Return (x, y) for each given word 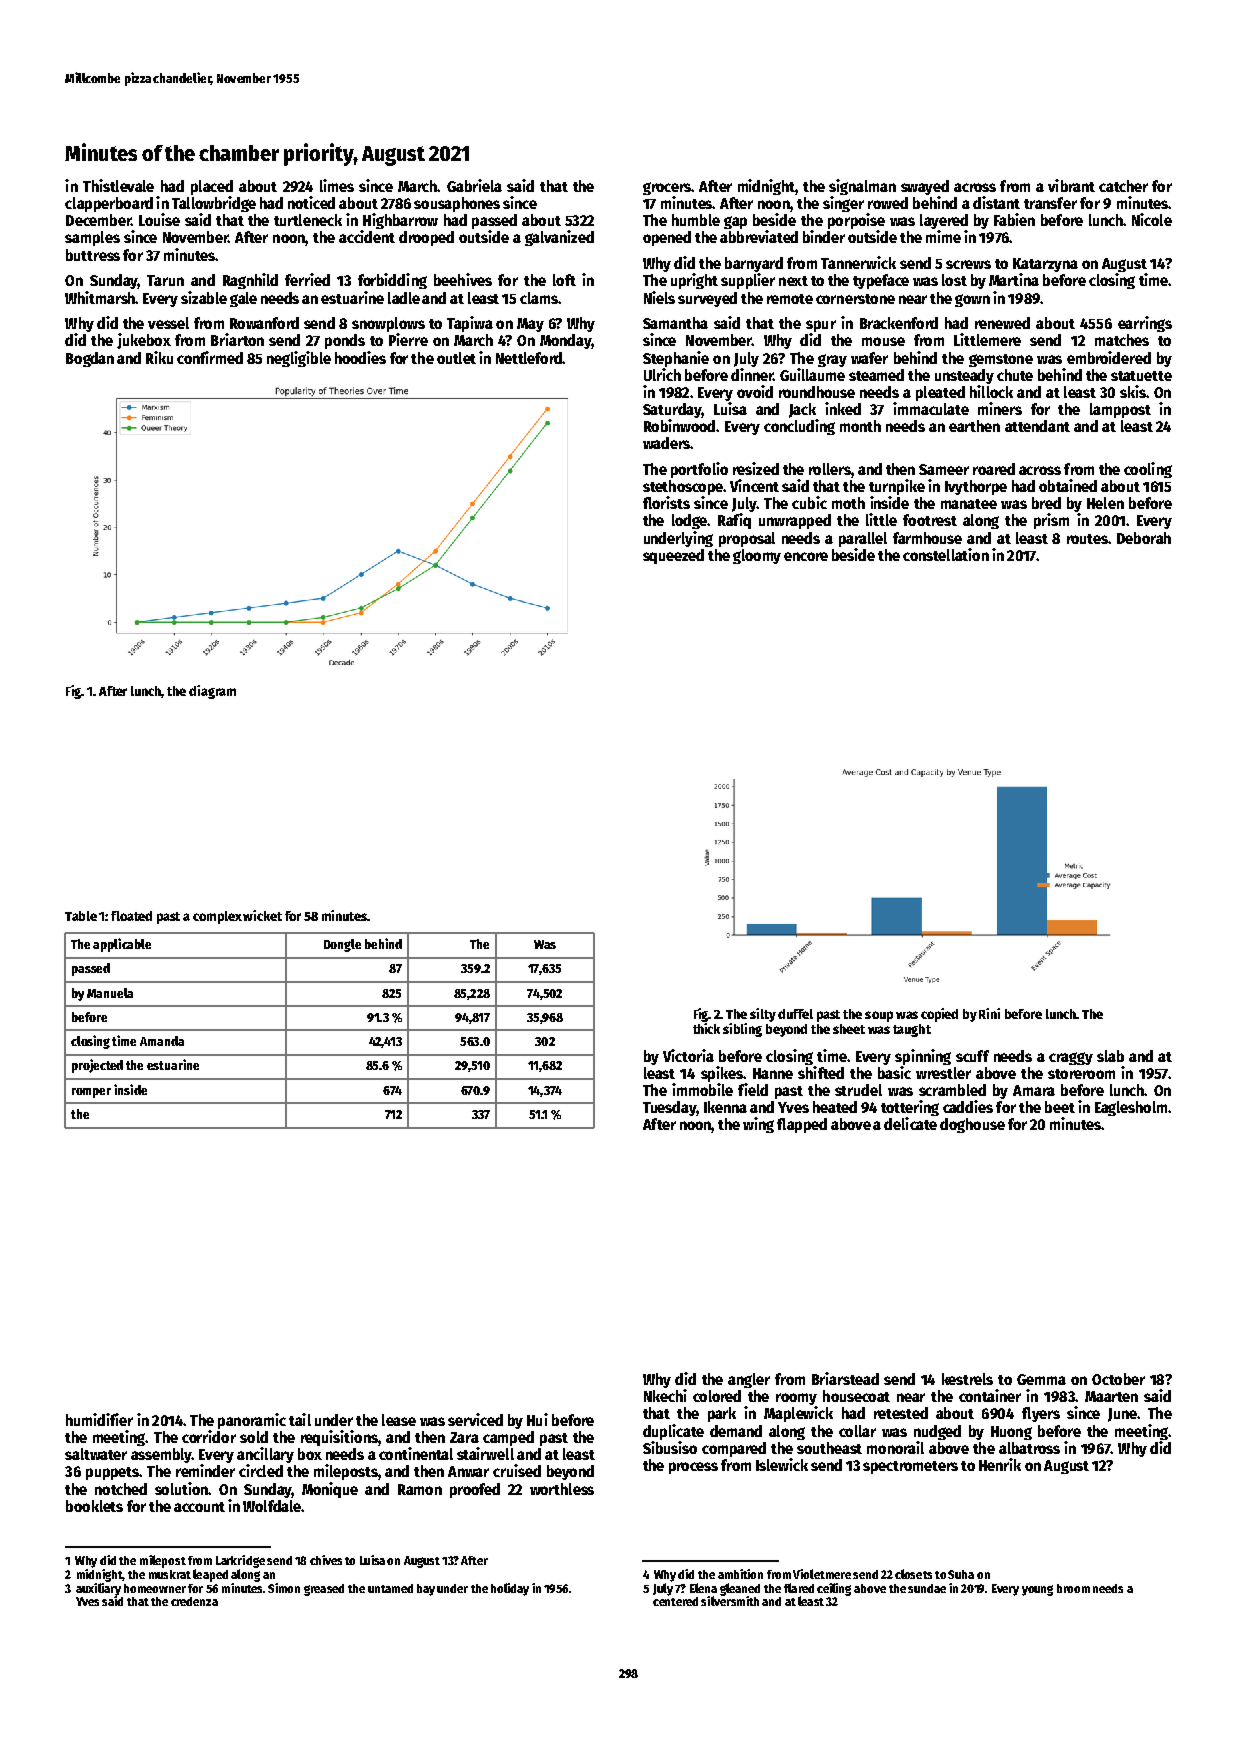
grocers (667, 188)
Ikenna (725, 1107)
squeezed (673, 556)
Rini (989, 1013)
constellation (946, 554)
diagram (212, 692)
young (1037, 1590)
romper (91, 1093)
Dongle (342, 945)
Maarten (1111, 1396)
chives (326, 1560)
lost (954, 280)
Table (81, 916)
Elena (703, 1588)
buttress (93, 255)
